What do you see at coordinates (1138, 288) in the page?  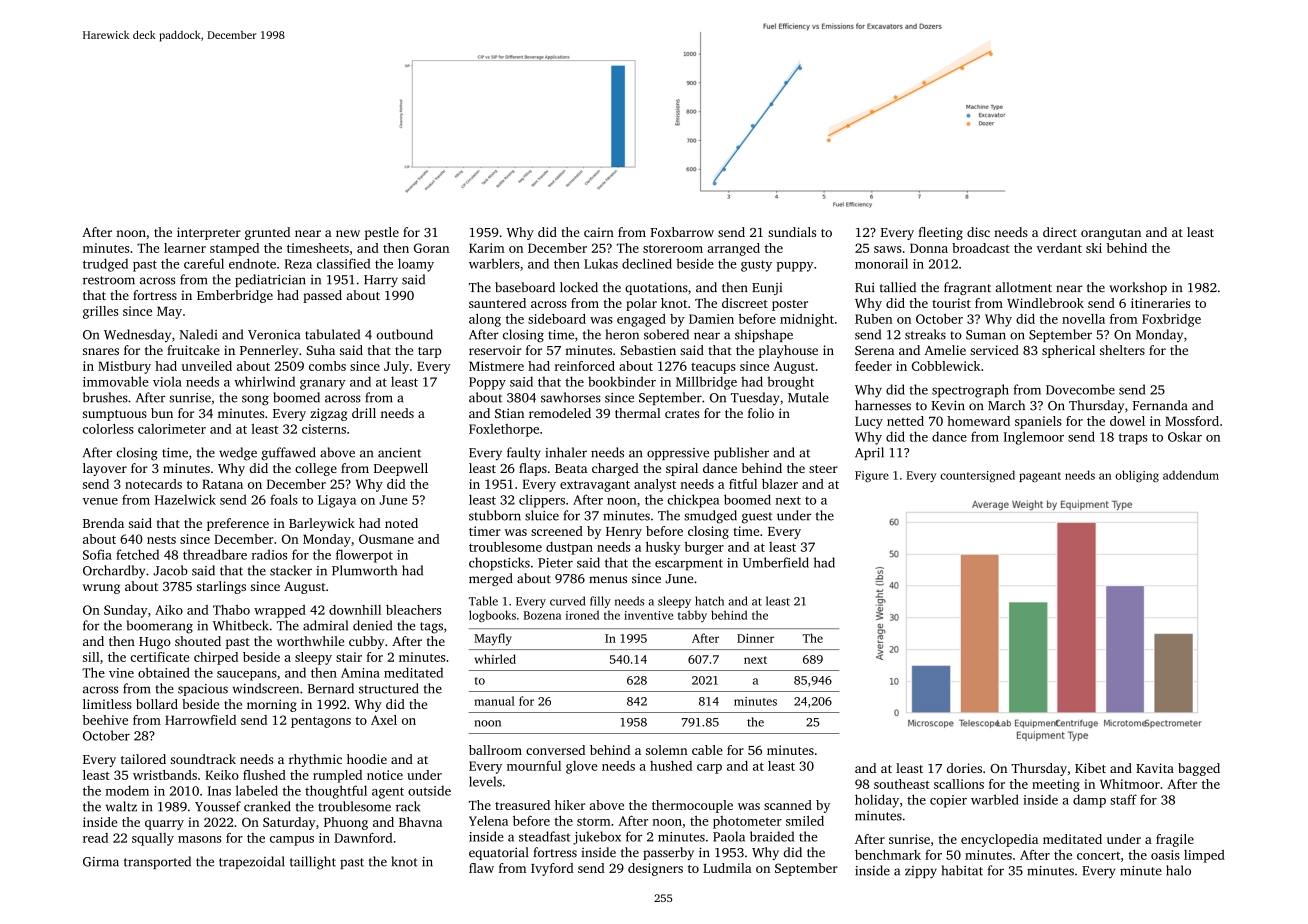 I see `workshop` at bounding box center [1138, 288].
